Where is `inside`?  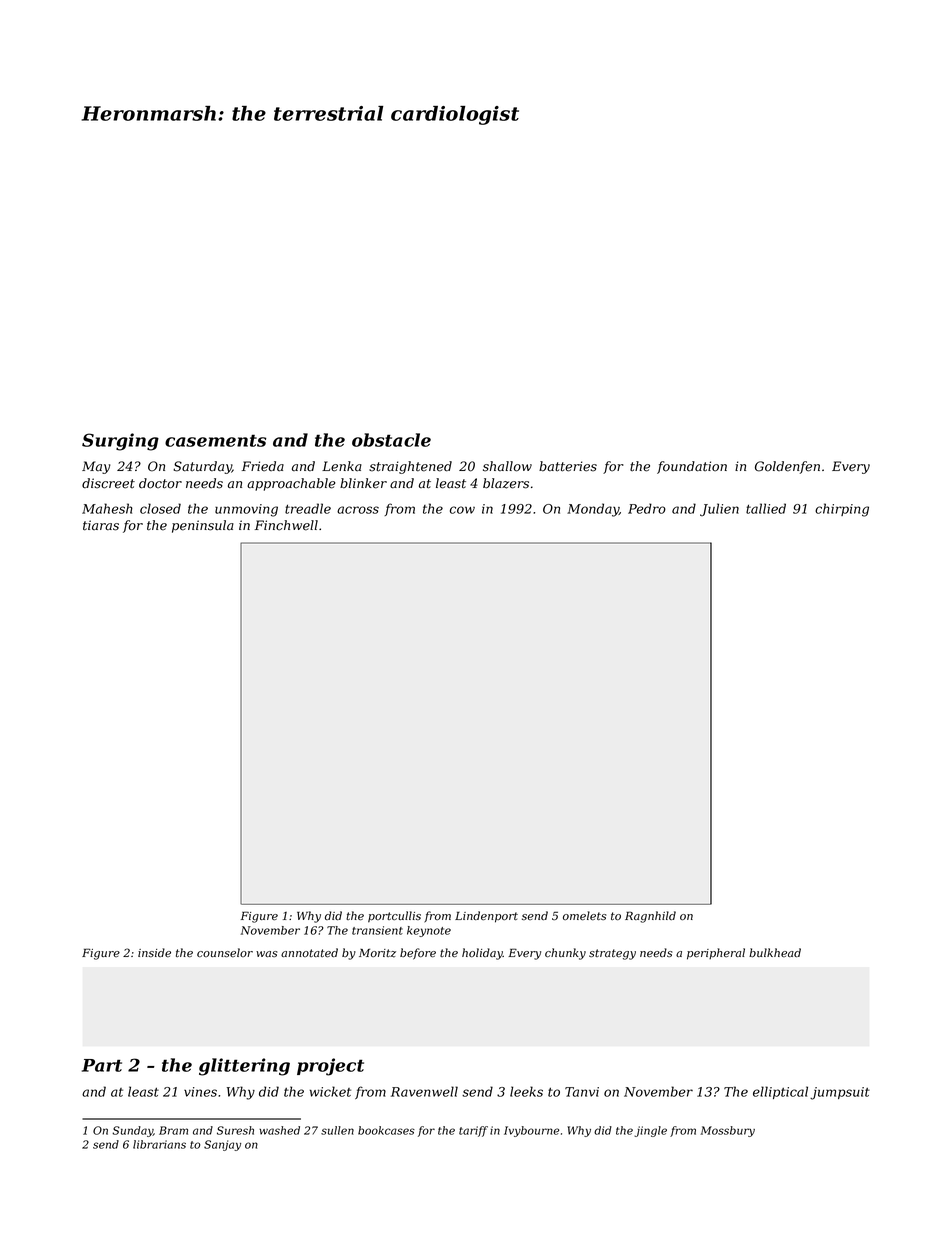
inside is located at coordinates (154, 952).
